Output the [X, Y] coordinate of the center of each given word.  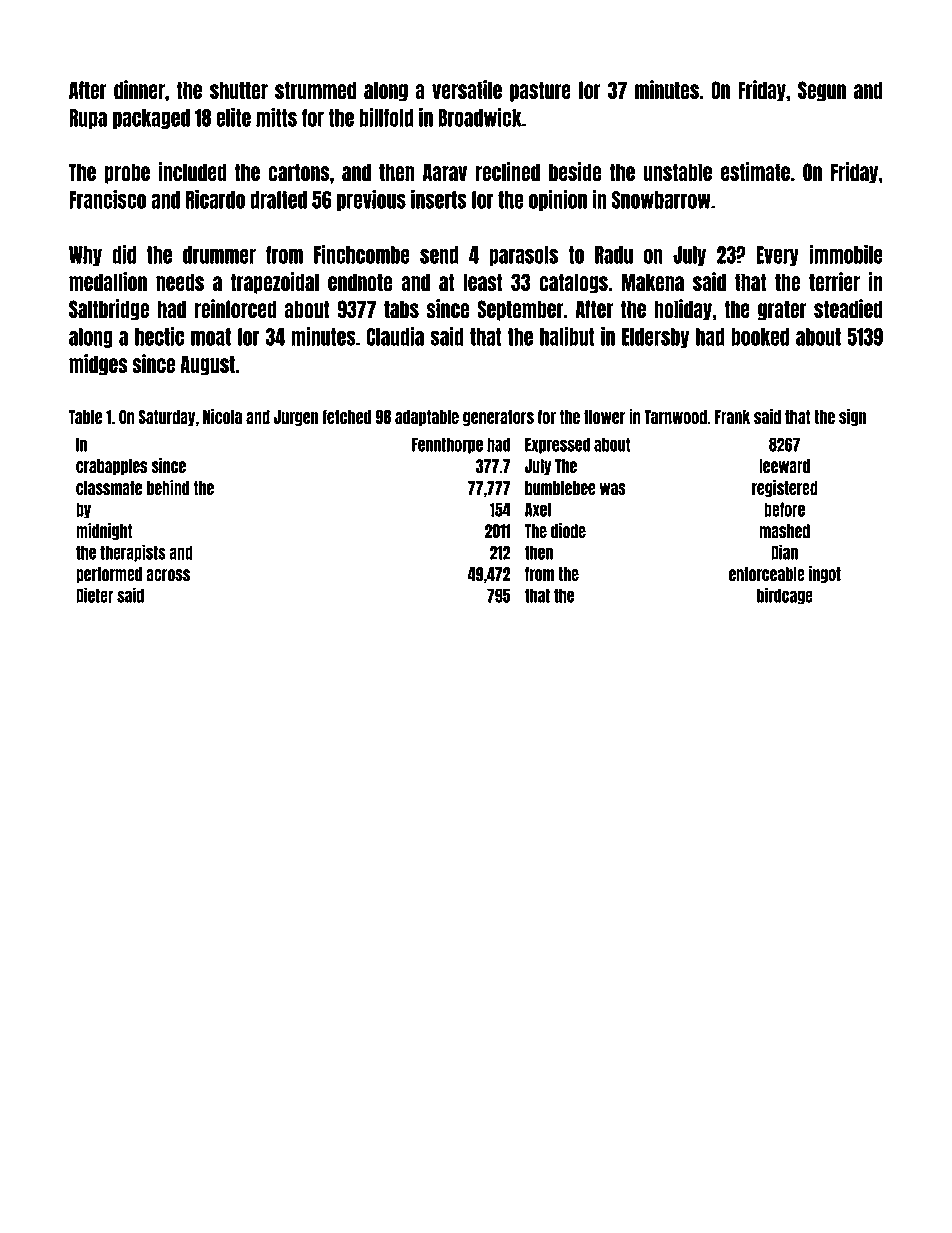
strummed [315, 90]
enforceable [767, 574]
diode [568, 530]
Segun [822, 91]
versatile [467, 89]
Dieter [95, 595]
